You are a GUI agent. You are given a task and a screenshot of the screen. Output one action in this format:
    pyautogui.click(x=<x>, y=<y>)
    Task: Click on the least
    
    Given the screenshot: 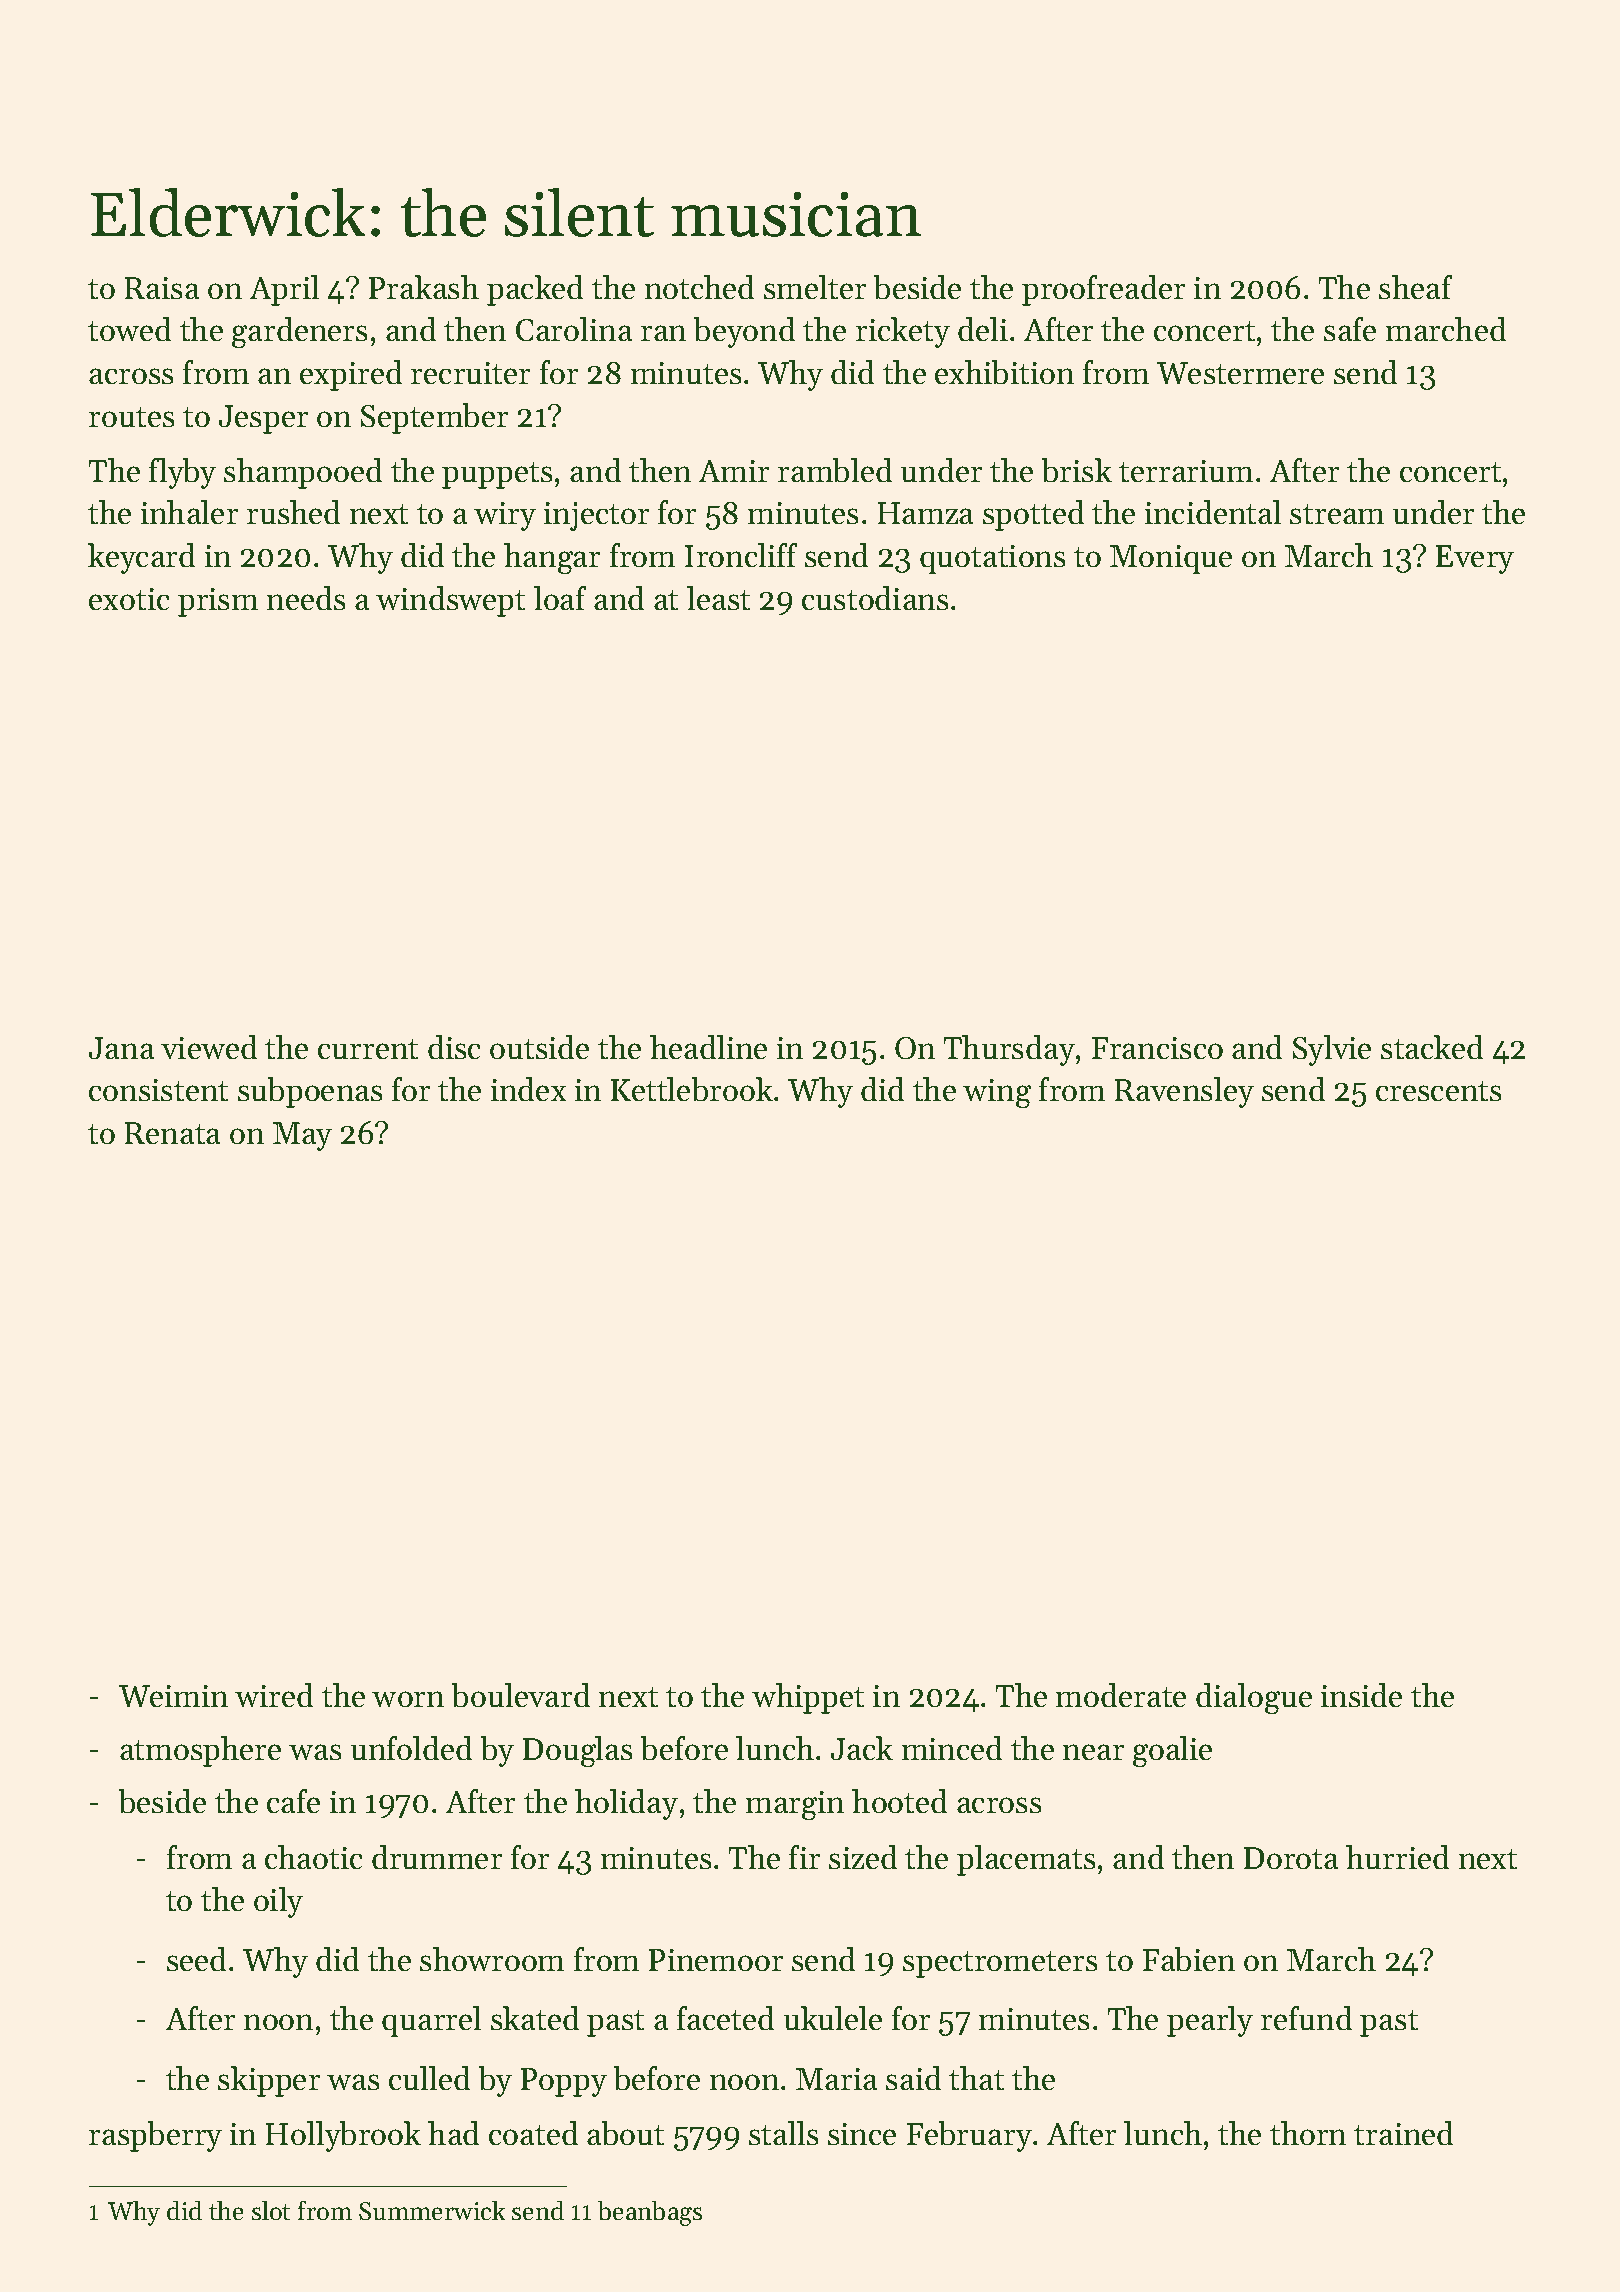 What is the action you would take?
    pyautogui.click(x=718, y=598)
